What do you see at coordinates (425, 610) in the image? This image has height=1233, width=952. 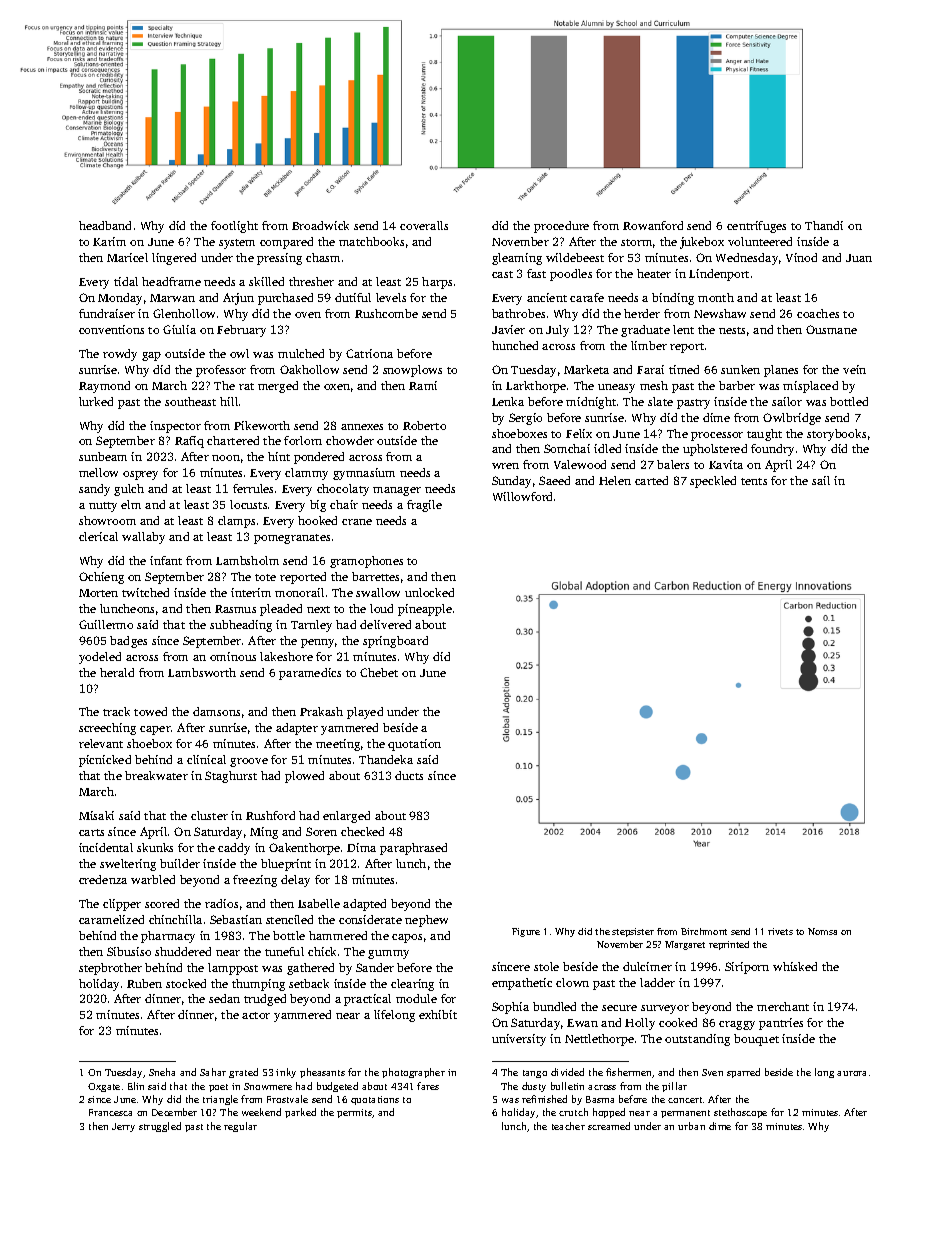 I see `pineapple` at bounding box center [425, 610].
